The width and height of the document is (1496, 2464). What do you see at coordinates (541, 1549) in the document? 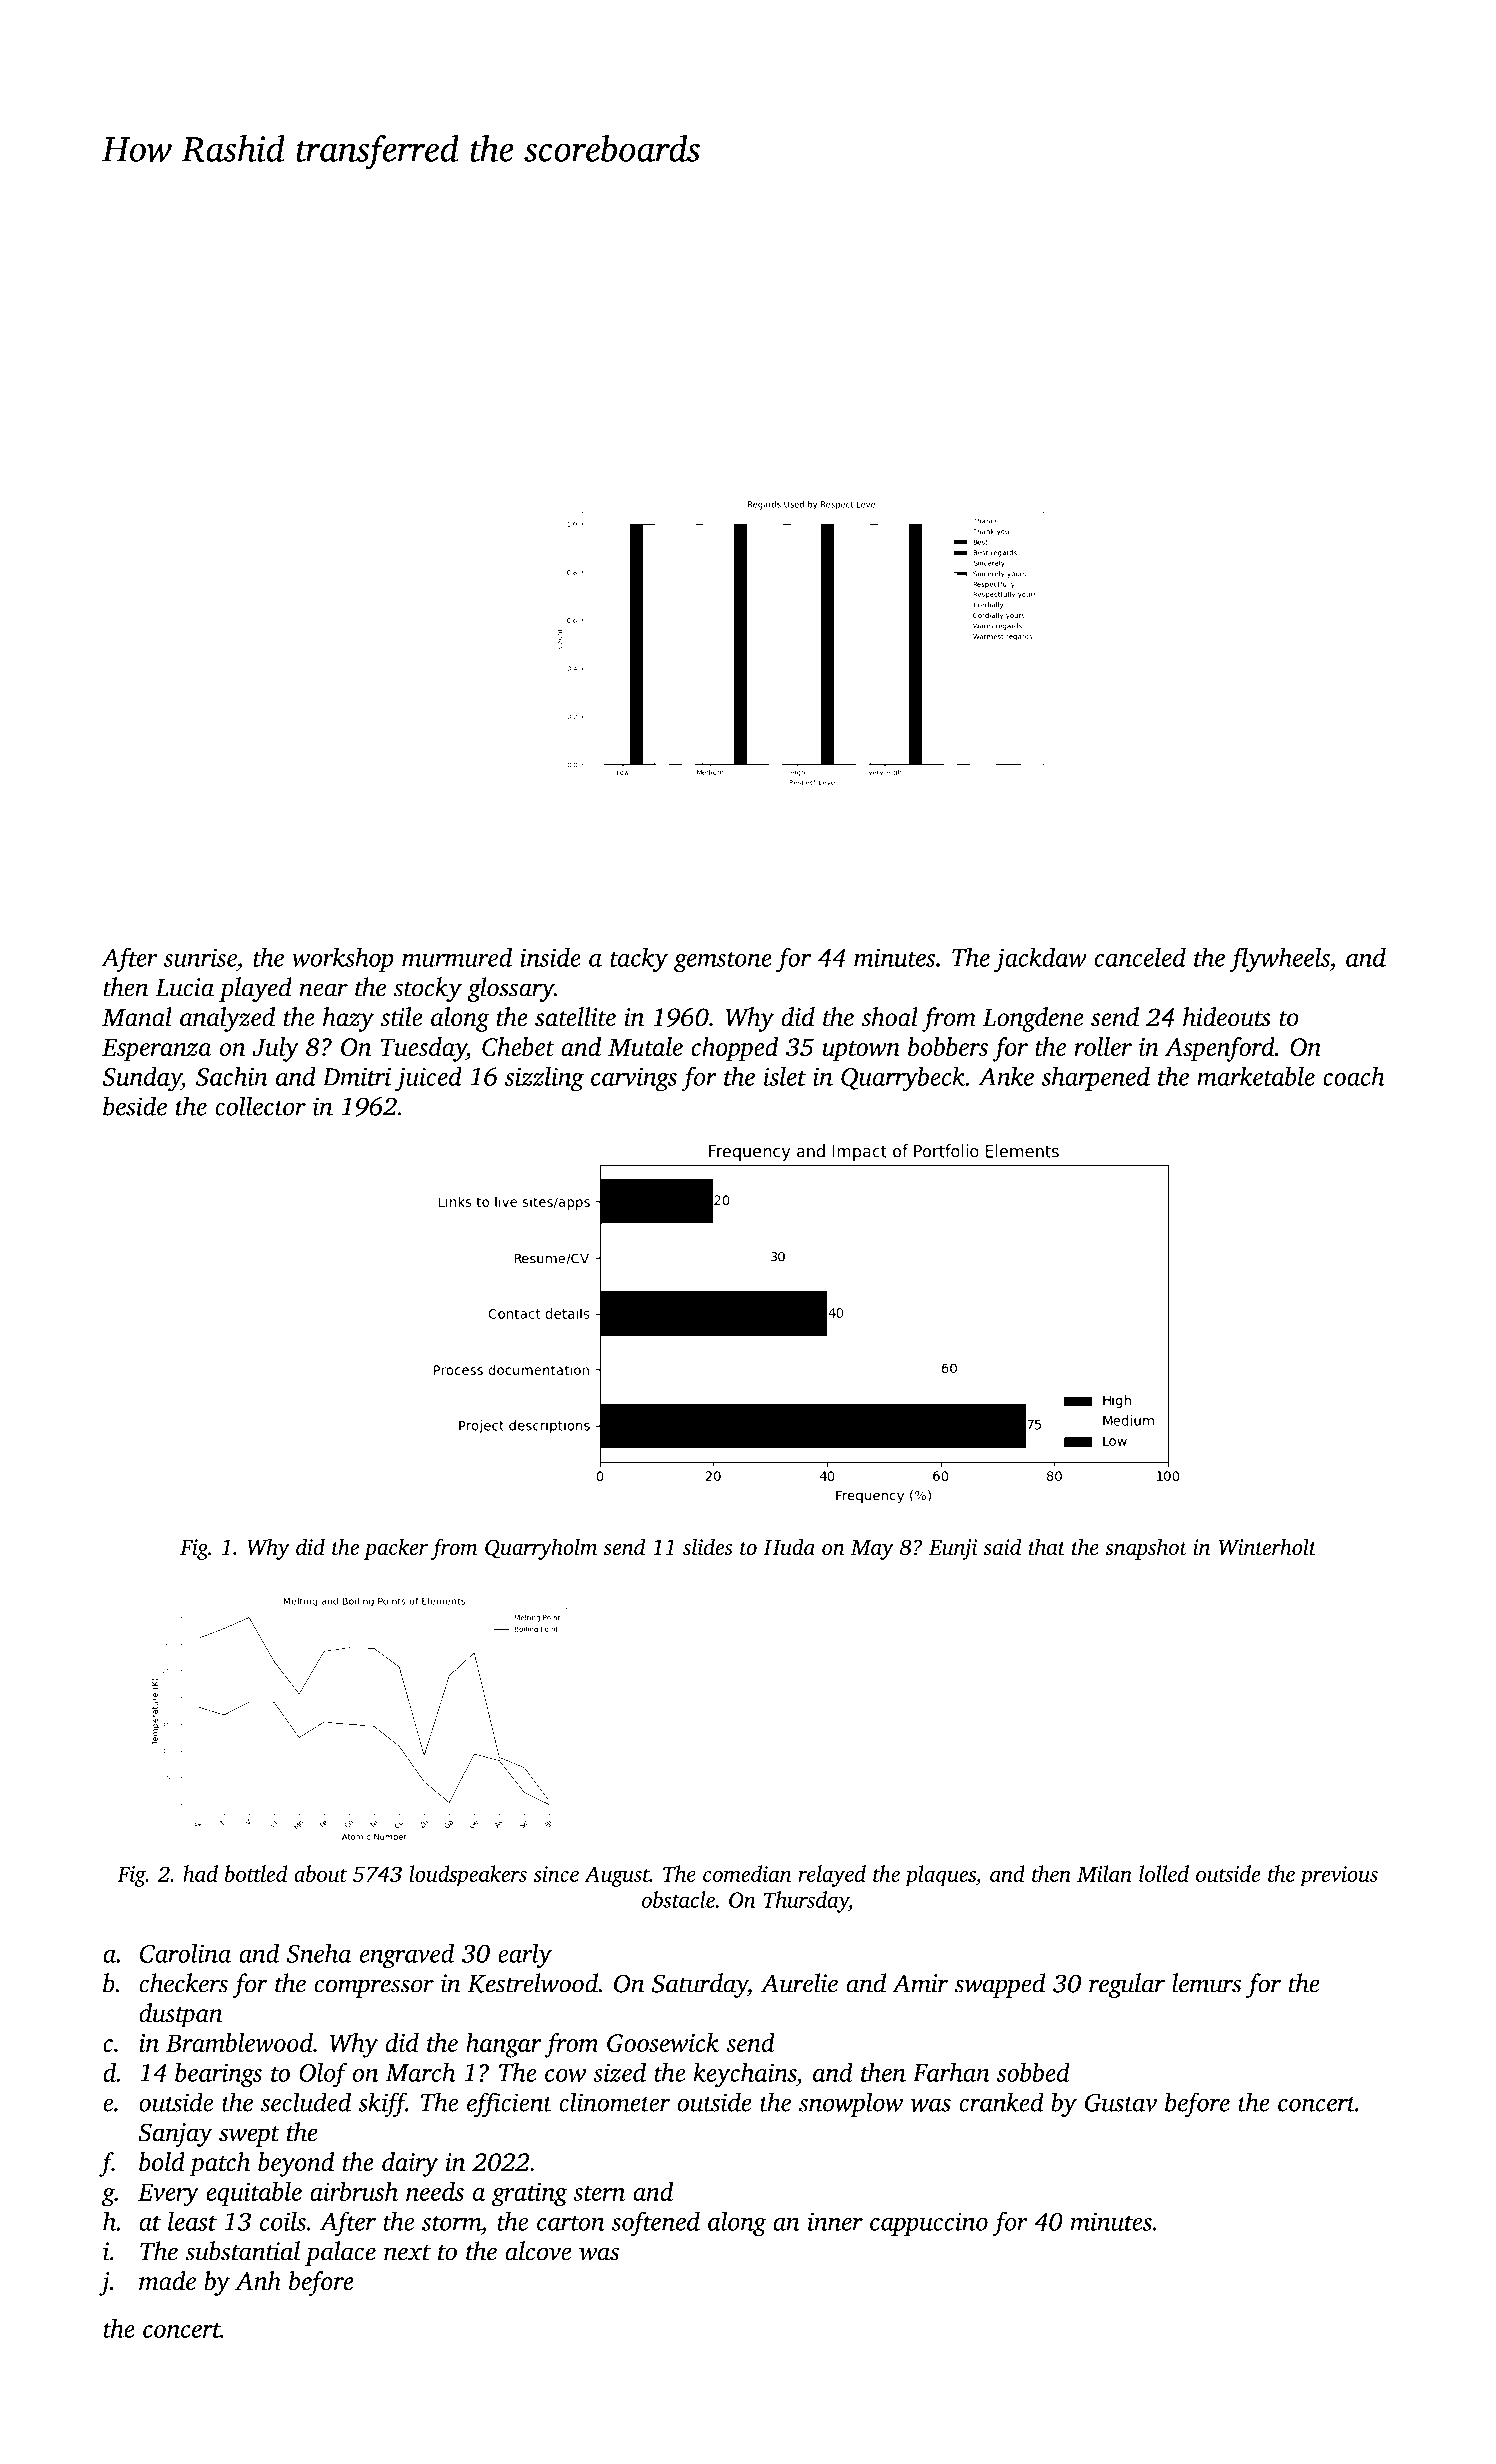
I see `Quarryholm` at bounding box center [541, 1549].
